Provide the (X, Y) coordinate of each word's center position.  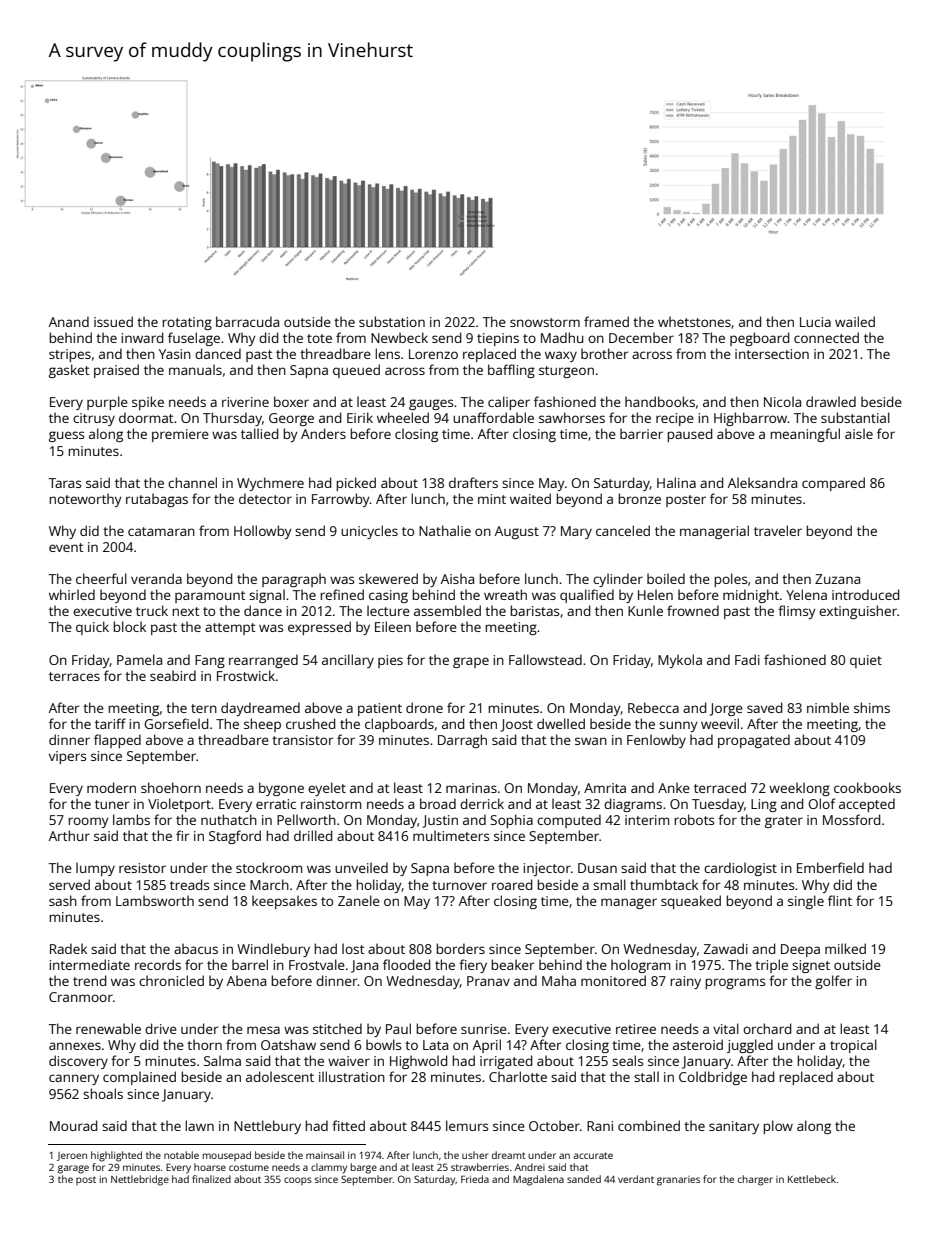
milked (845, 948)
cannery (74, 1079)
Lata (435, 1045)
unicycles (369, 532)
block (129, 626)
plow (778, 1127)
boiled (666, 578)
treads (189, 884)
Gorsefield (176, 723)
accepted (867, 805)
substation (392, 321)
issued (113, 321)
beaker (512, 964)
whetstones (694, 321)
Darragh (462, 741)
